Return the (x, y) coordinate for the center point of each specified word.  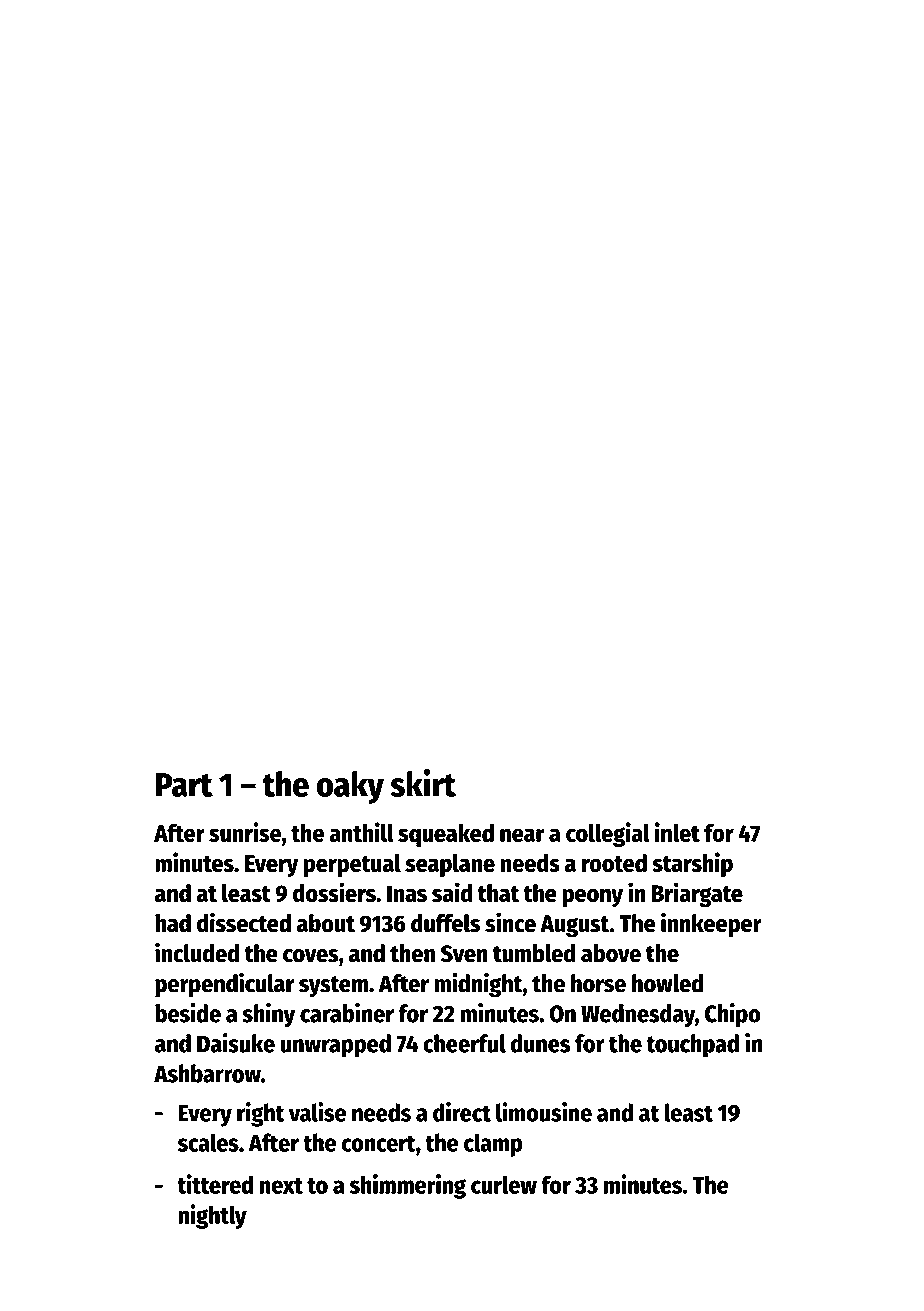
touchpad (692, 1046)
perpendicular (224, 985)
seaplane (450, 865)
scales (208, 1142)
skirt (423, 783)
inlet (677, 832)
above (611, 953)
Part (184, 785)
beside (188, 1013)
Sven (464, 954)
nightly (212, 1216)
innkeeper (711, 924)
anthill (361, 832)
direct (462, 1112)
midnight (478, 985)
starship (692, 864)
